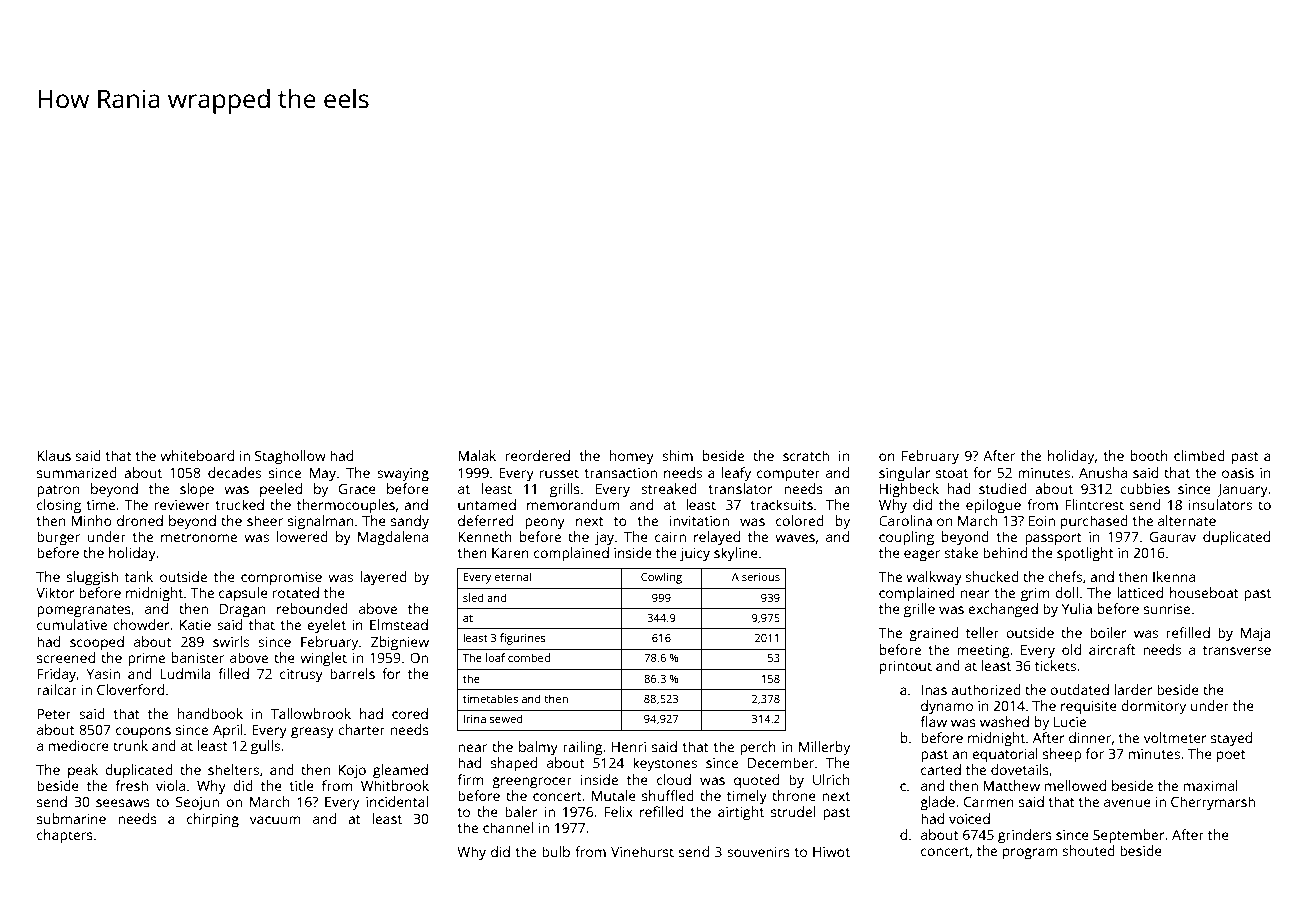  What do you see at coordinates (969, 818) in the screenshot?
I see `voiced` at bounding box center [969, 818].
